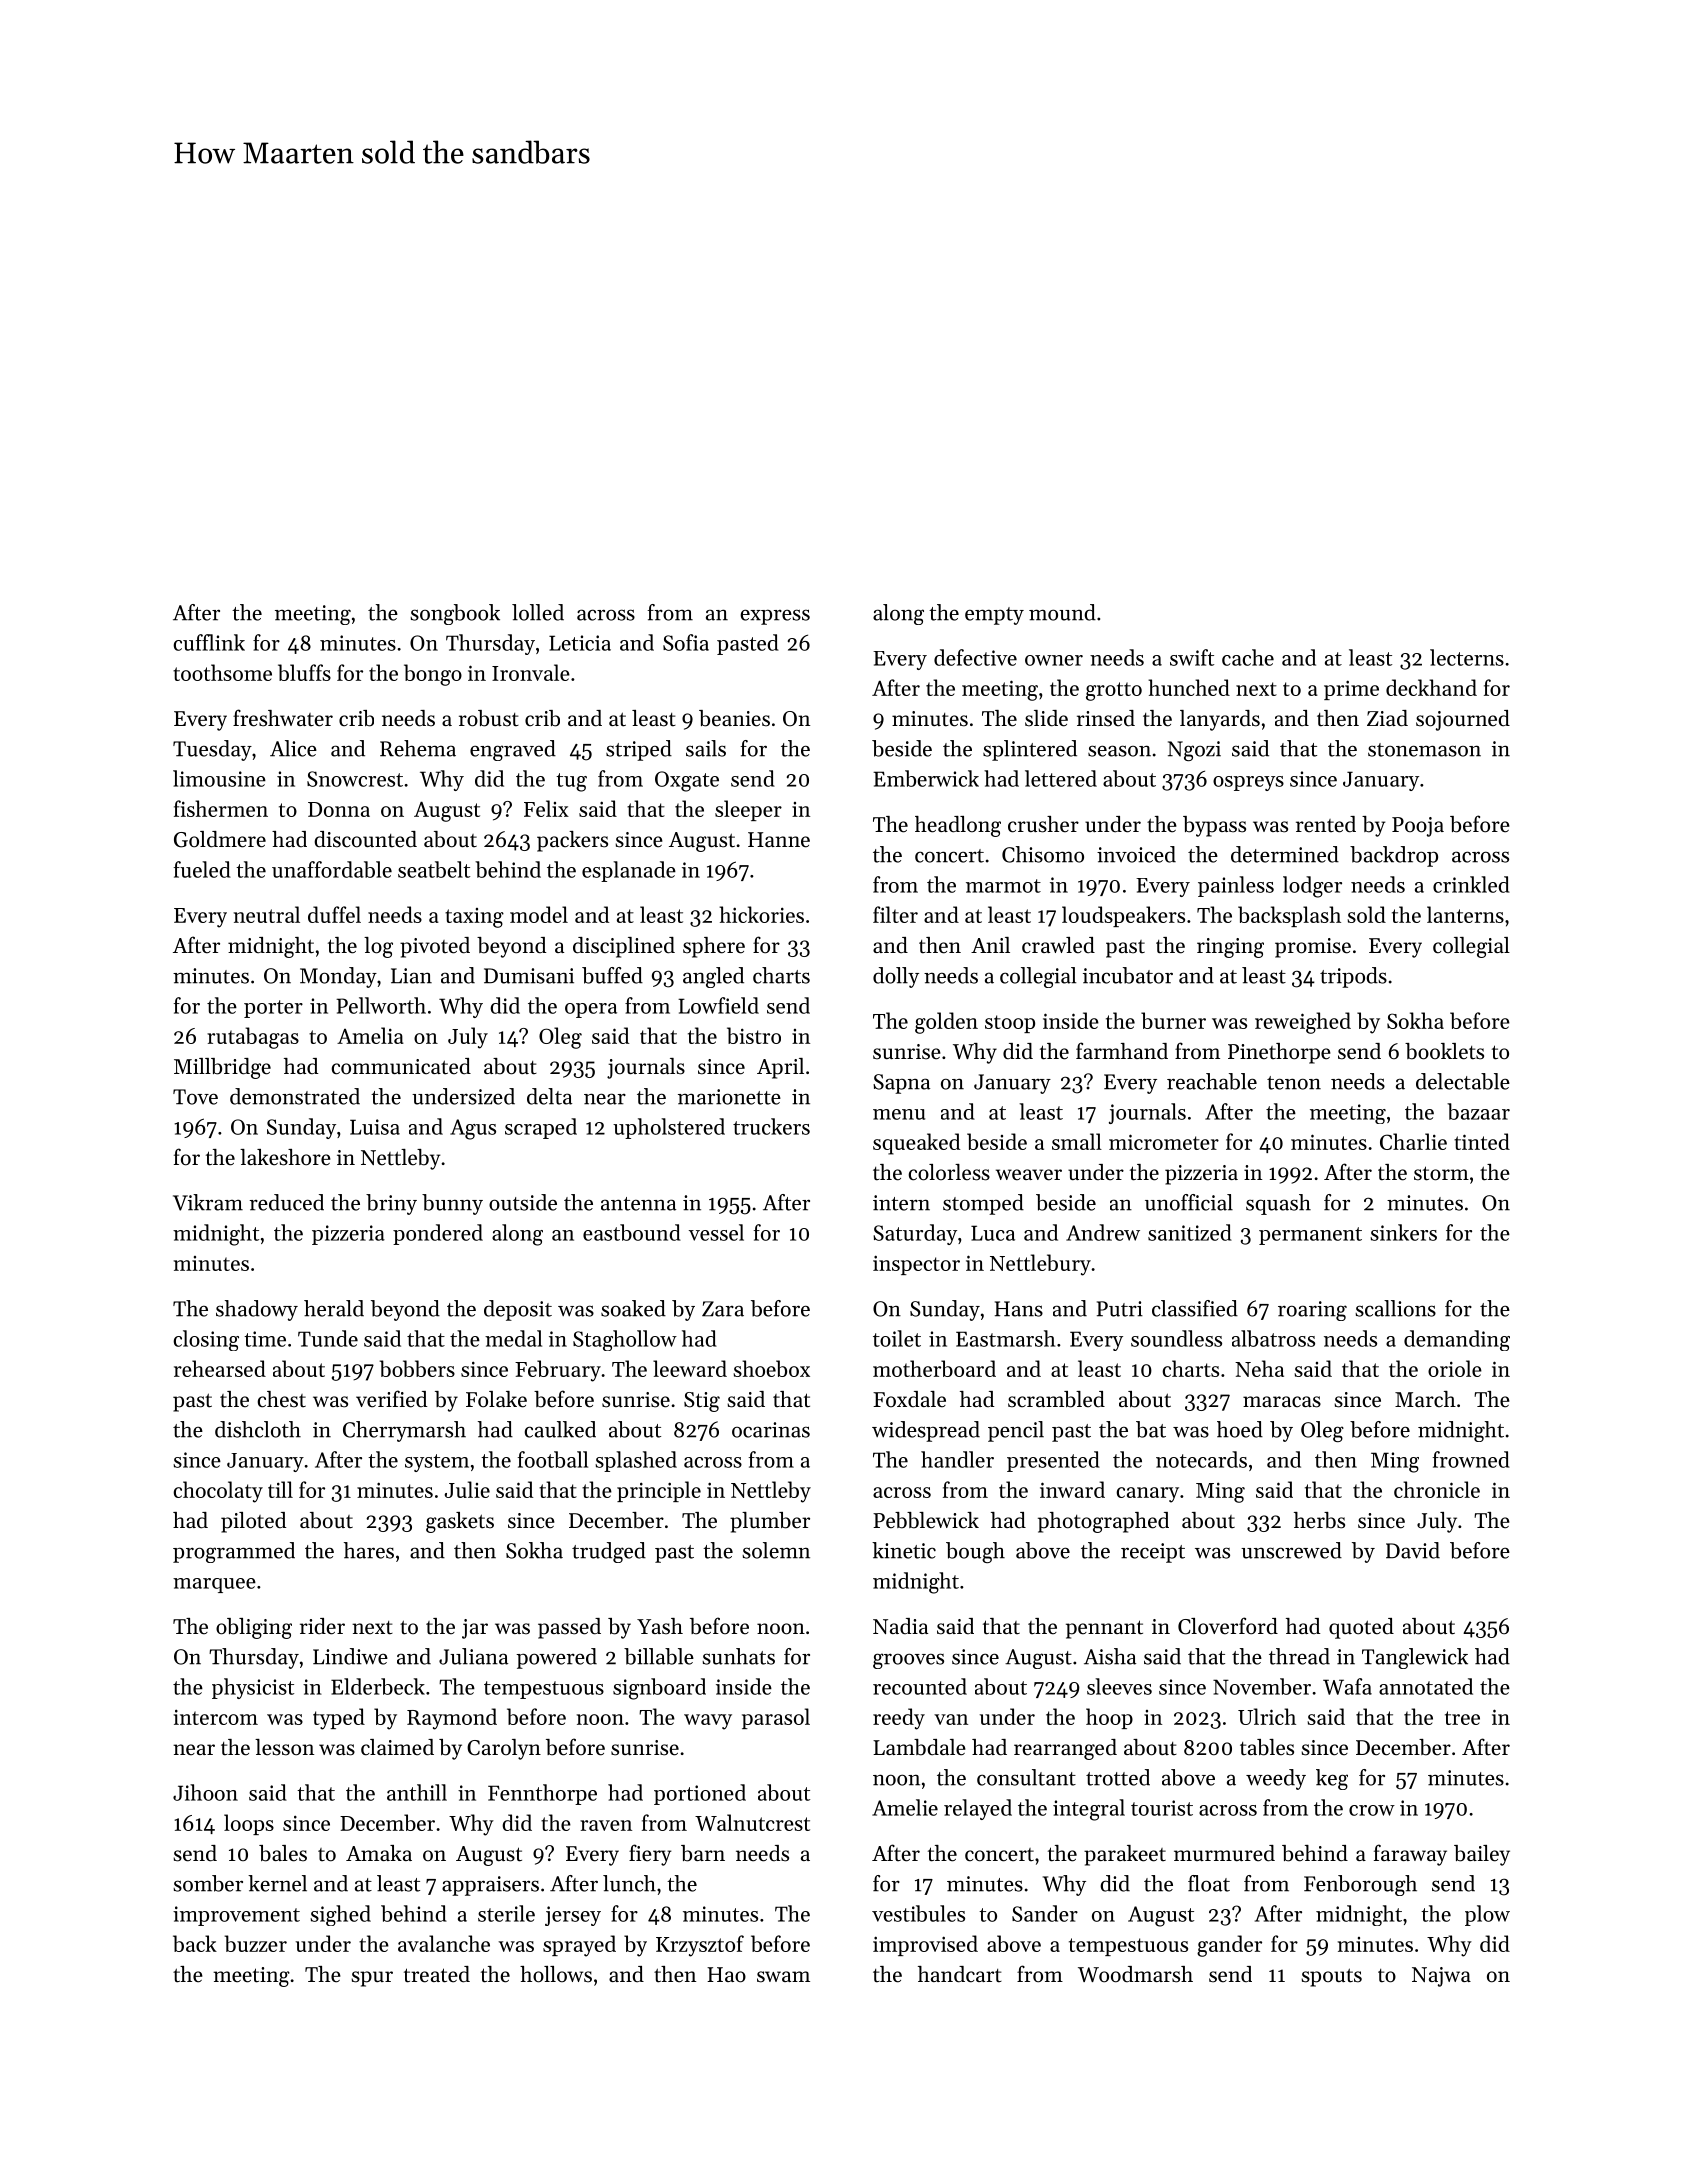 This screenshot has height=2178, width=1683. Describe the element at coordinates (219, 778) in the screenshot. I see `limousine` at that location.
